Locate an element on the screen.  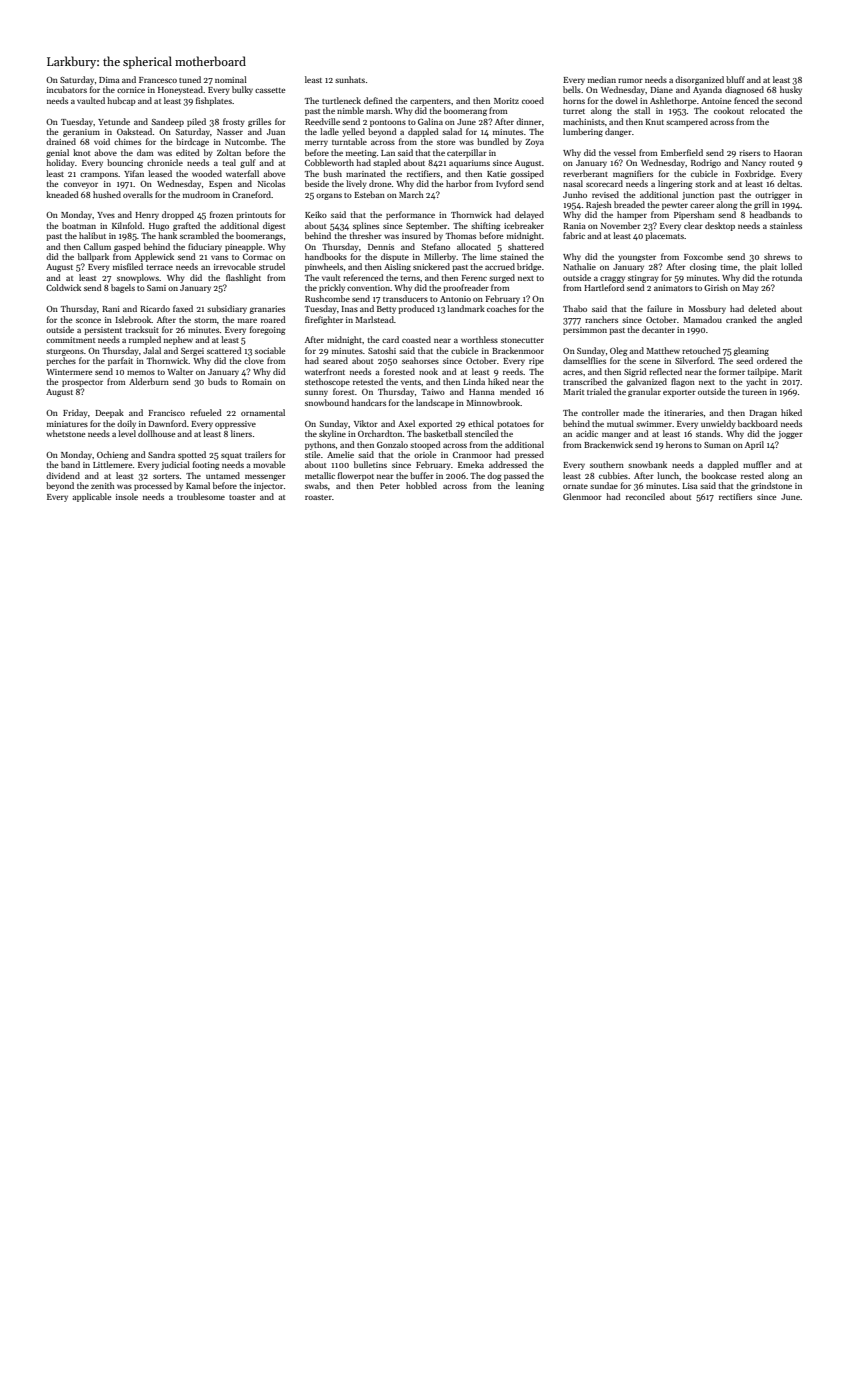
toaster is located at coordinates (242, 497).
